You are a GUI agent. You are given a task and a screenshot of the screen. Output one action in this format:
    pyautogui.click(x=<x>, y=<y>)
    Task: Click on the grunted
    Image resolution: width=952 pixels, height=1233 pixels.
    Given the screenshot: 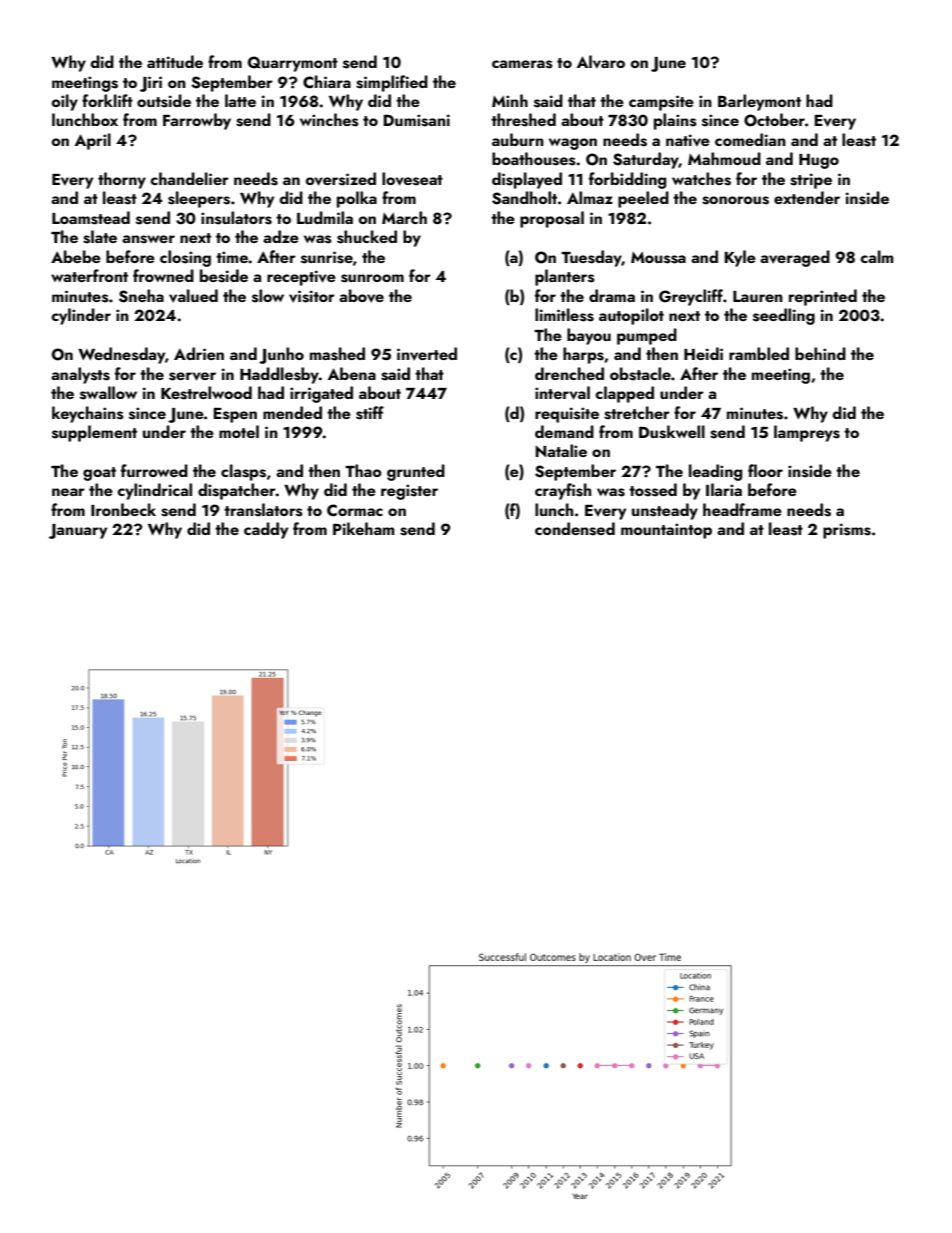 What is the action you would take?
    pyautogui.click(x=416, y=472)
